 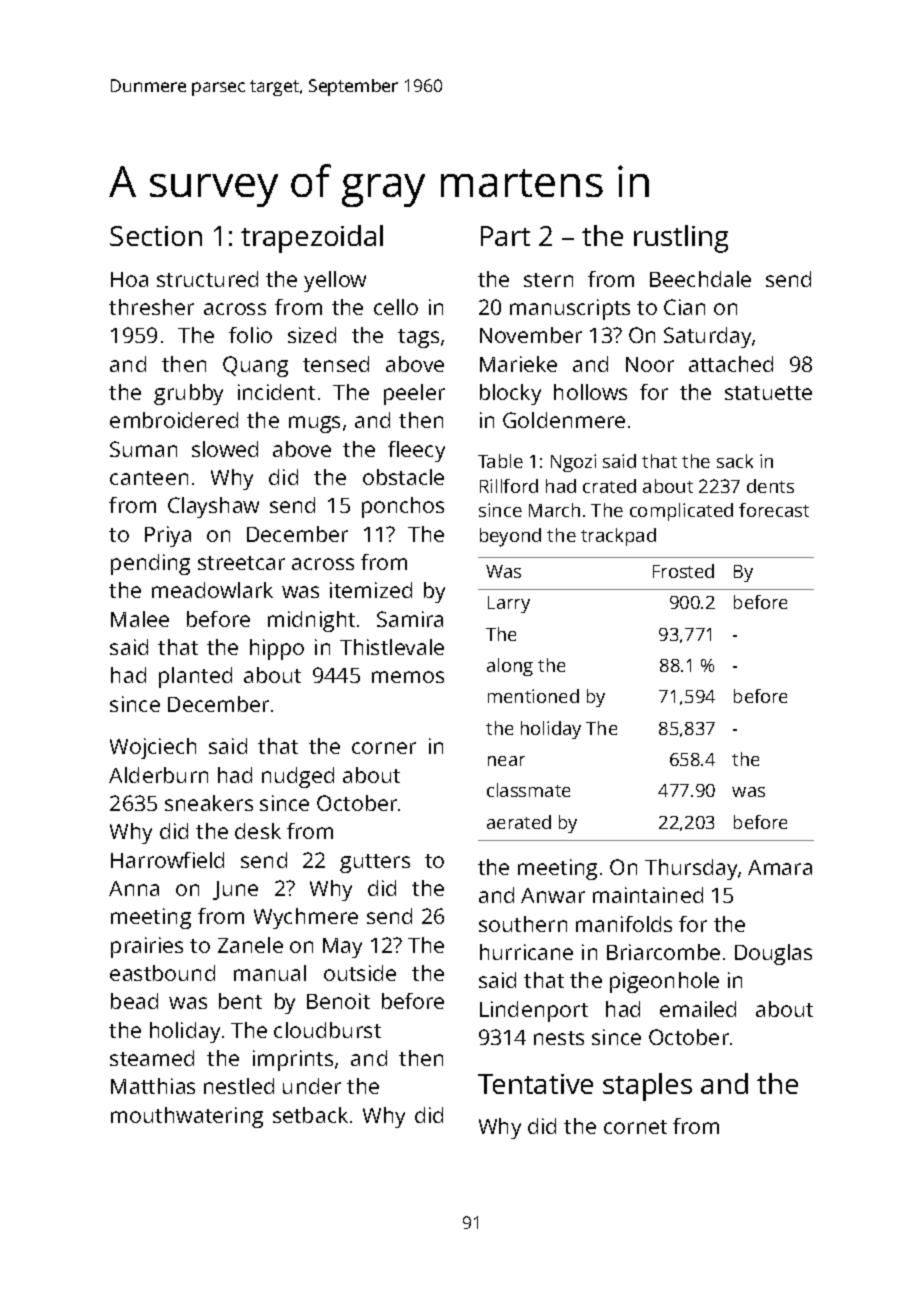 I want to click on rustling, so click(x=681, y=239).
